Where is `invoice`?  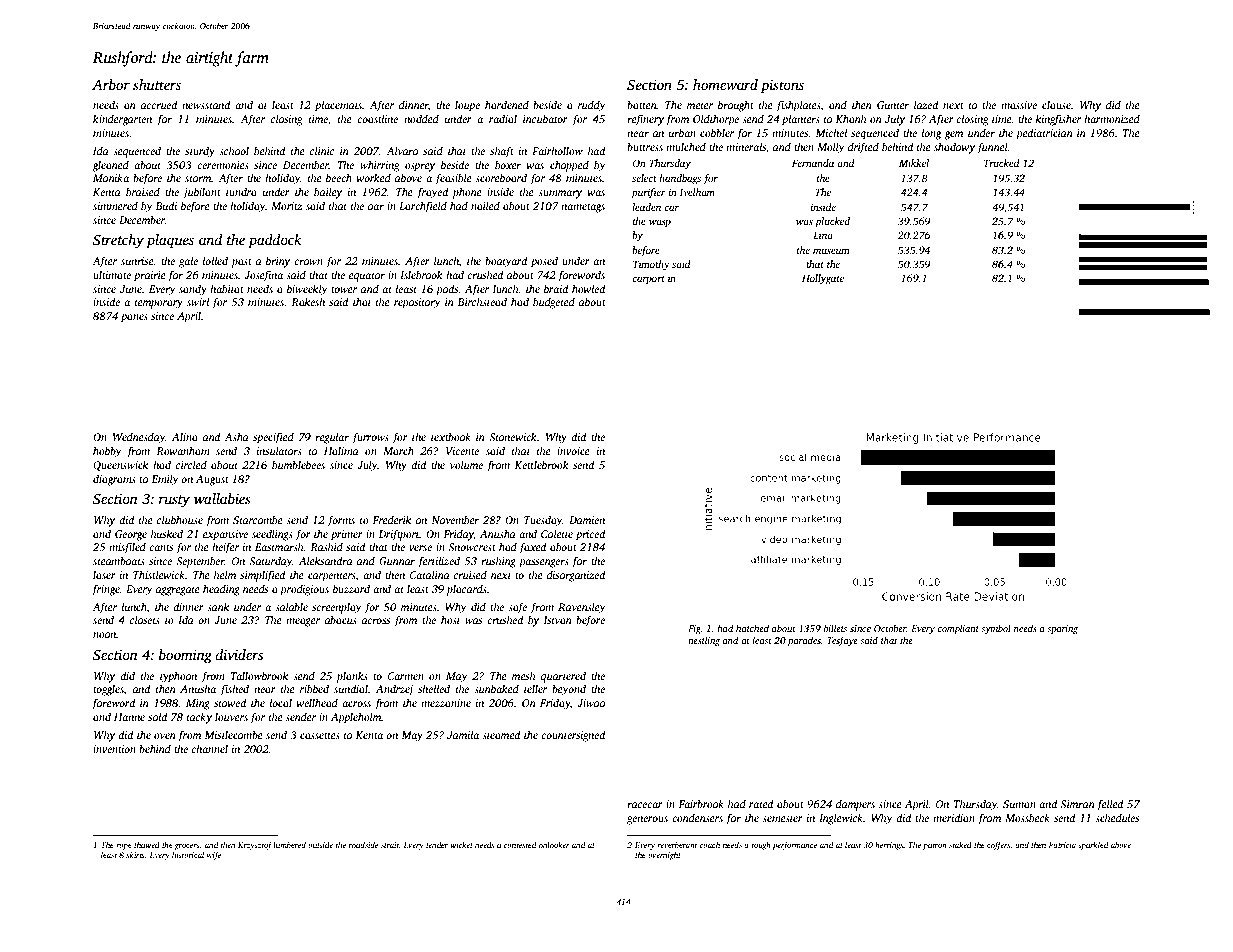 invoice is located at coordinates (573, 451).
